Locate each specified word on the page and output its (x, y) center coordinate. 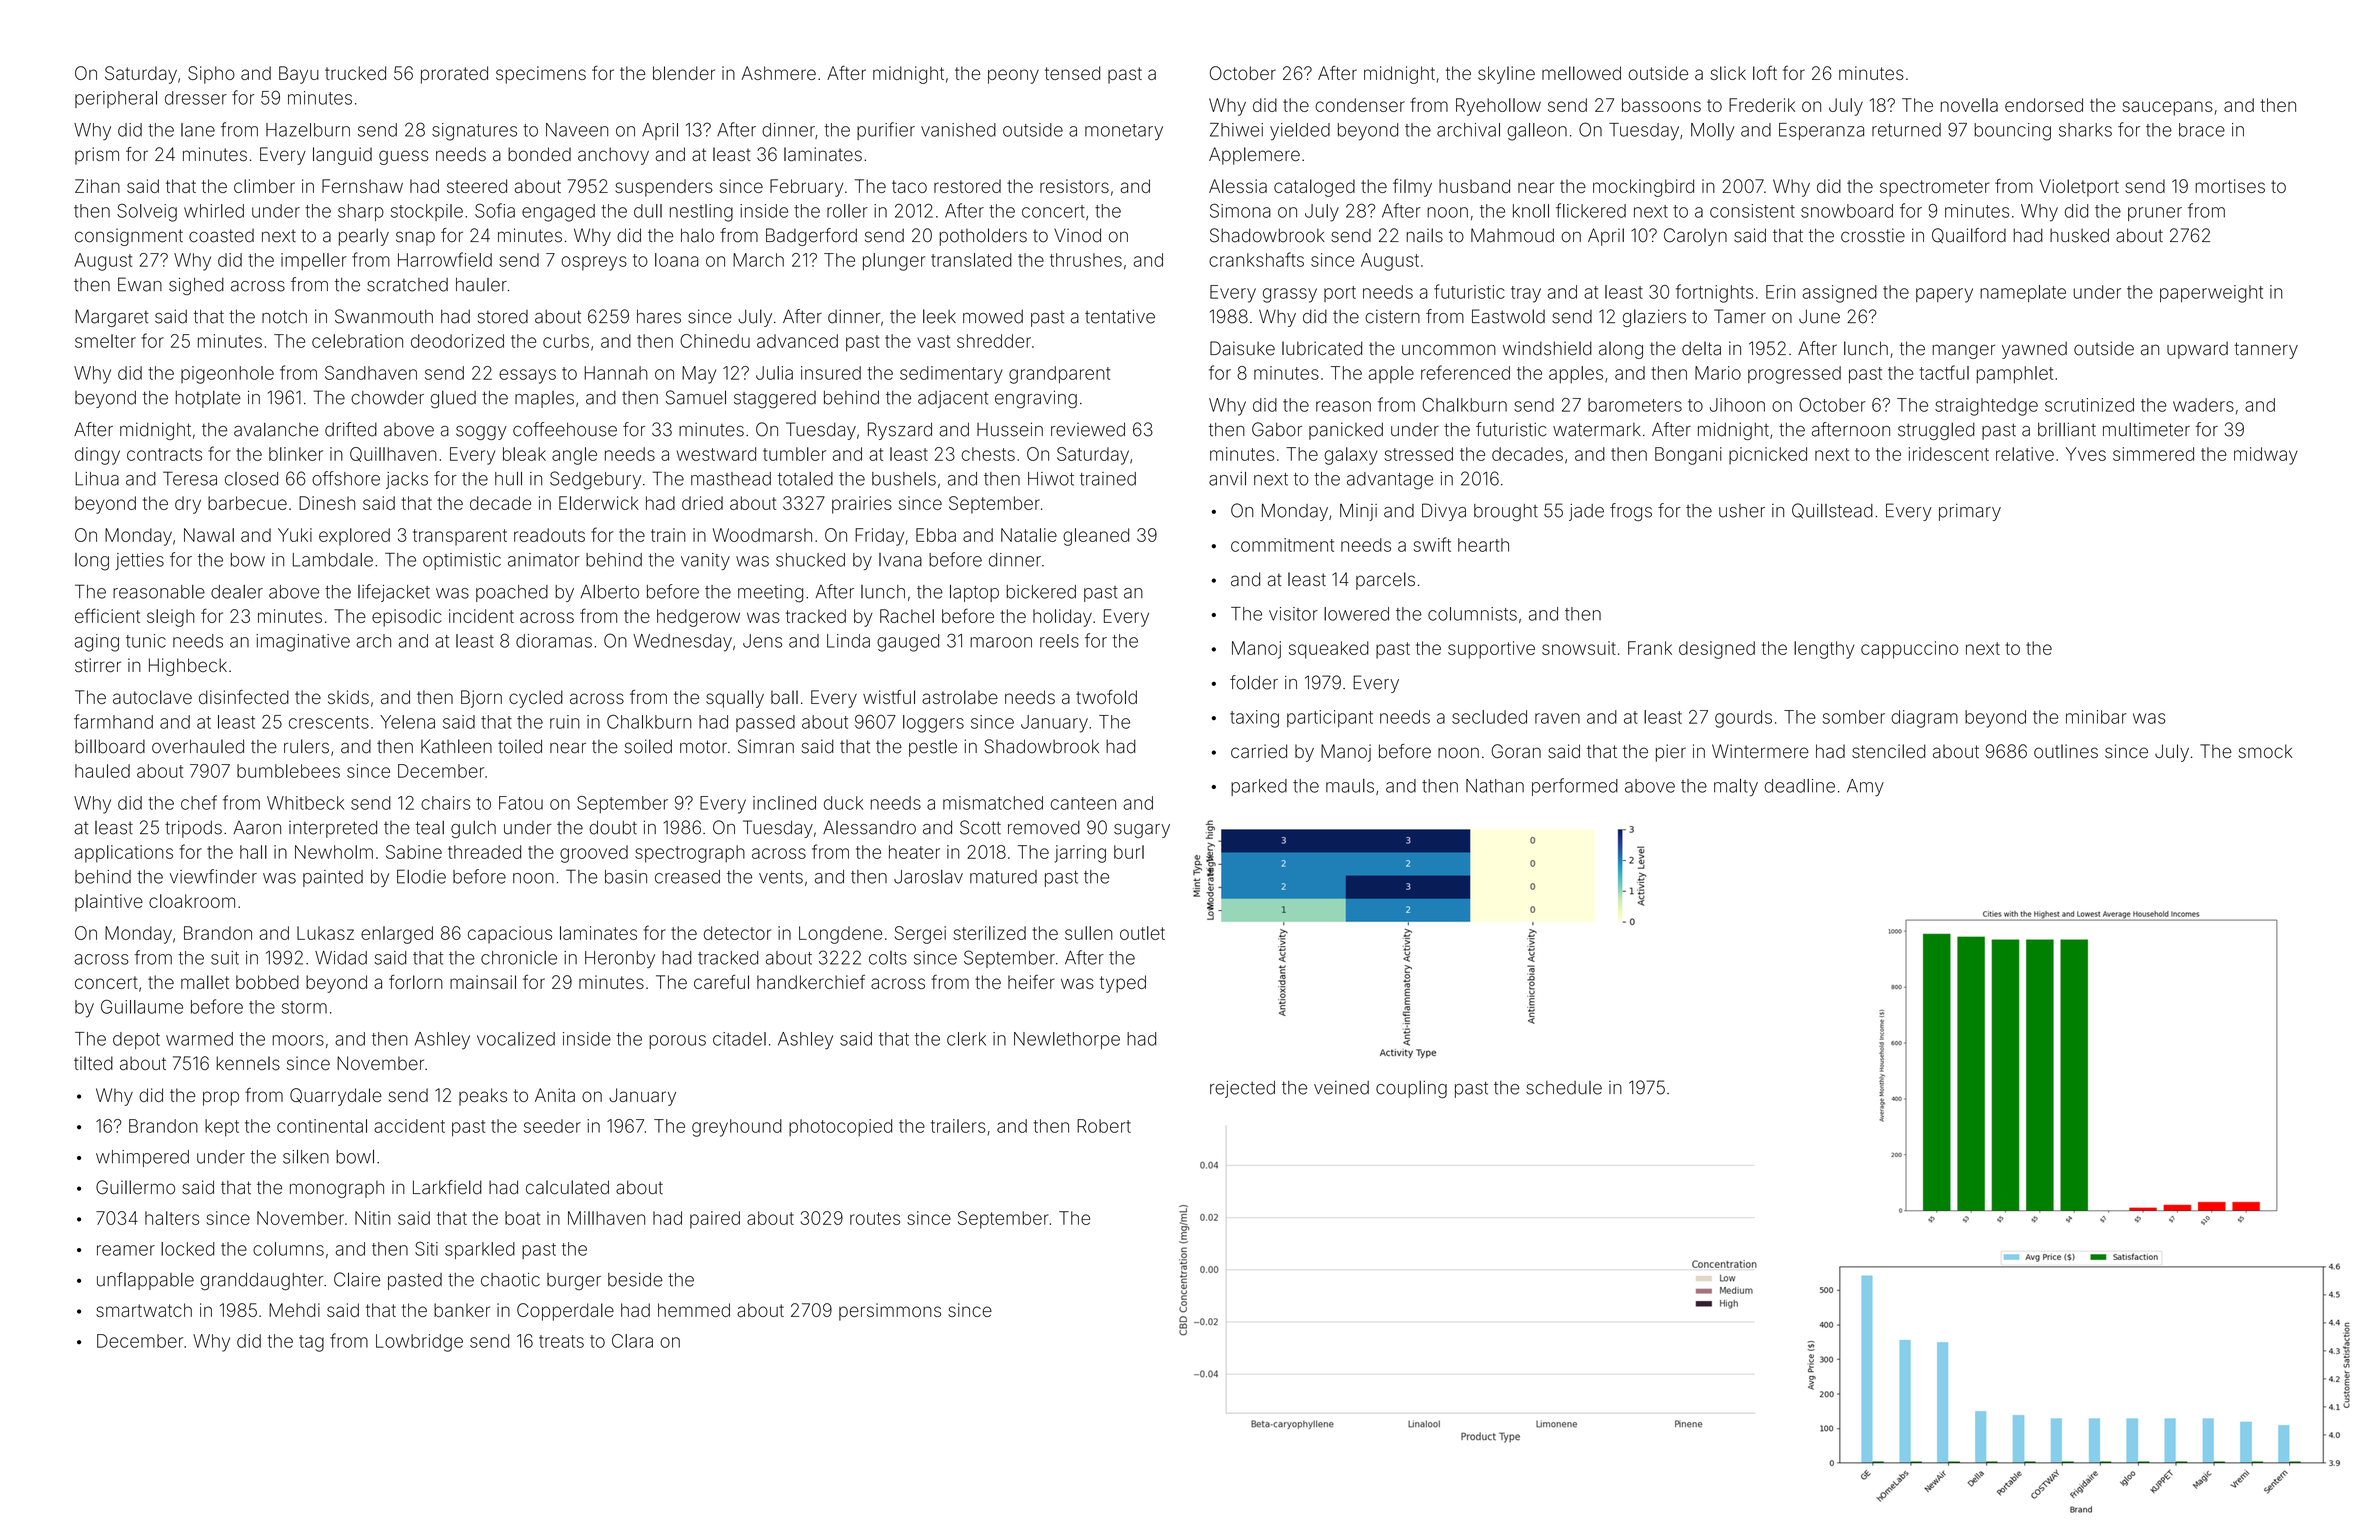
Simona (1240, 210)
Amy (1865, 788)
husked (2079, 235)
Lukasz (325, 933)
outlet (1142, 933)
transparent (460, 537)
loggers (933, 724)
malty (1736, 788)
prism (97, 156)
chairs (445, 803)
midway (2266, 456)
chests (988, 454)
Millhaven (606, 1218)
